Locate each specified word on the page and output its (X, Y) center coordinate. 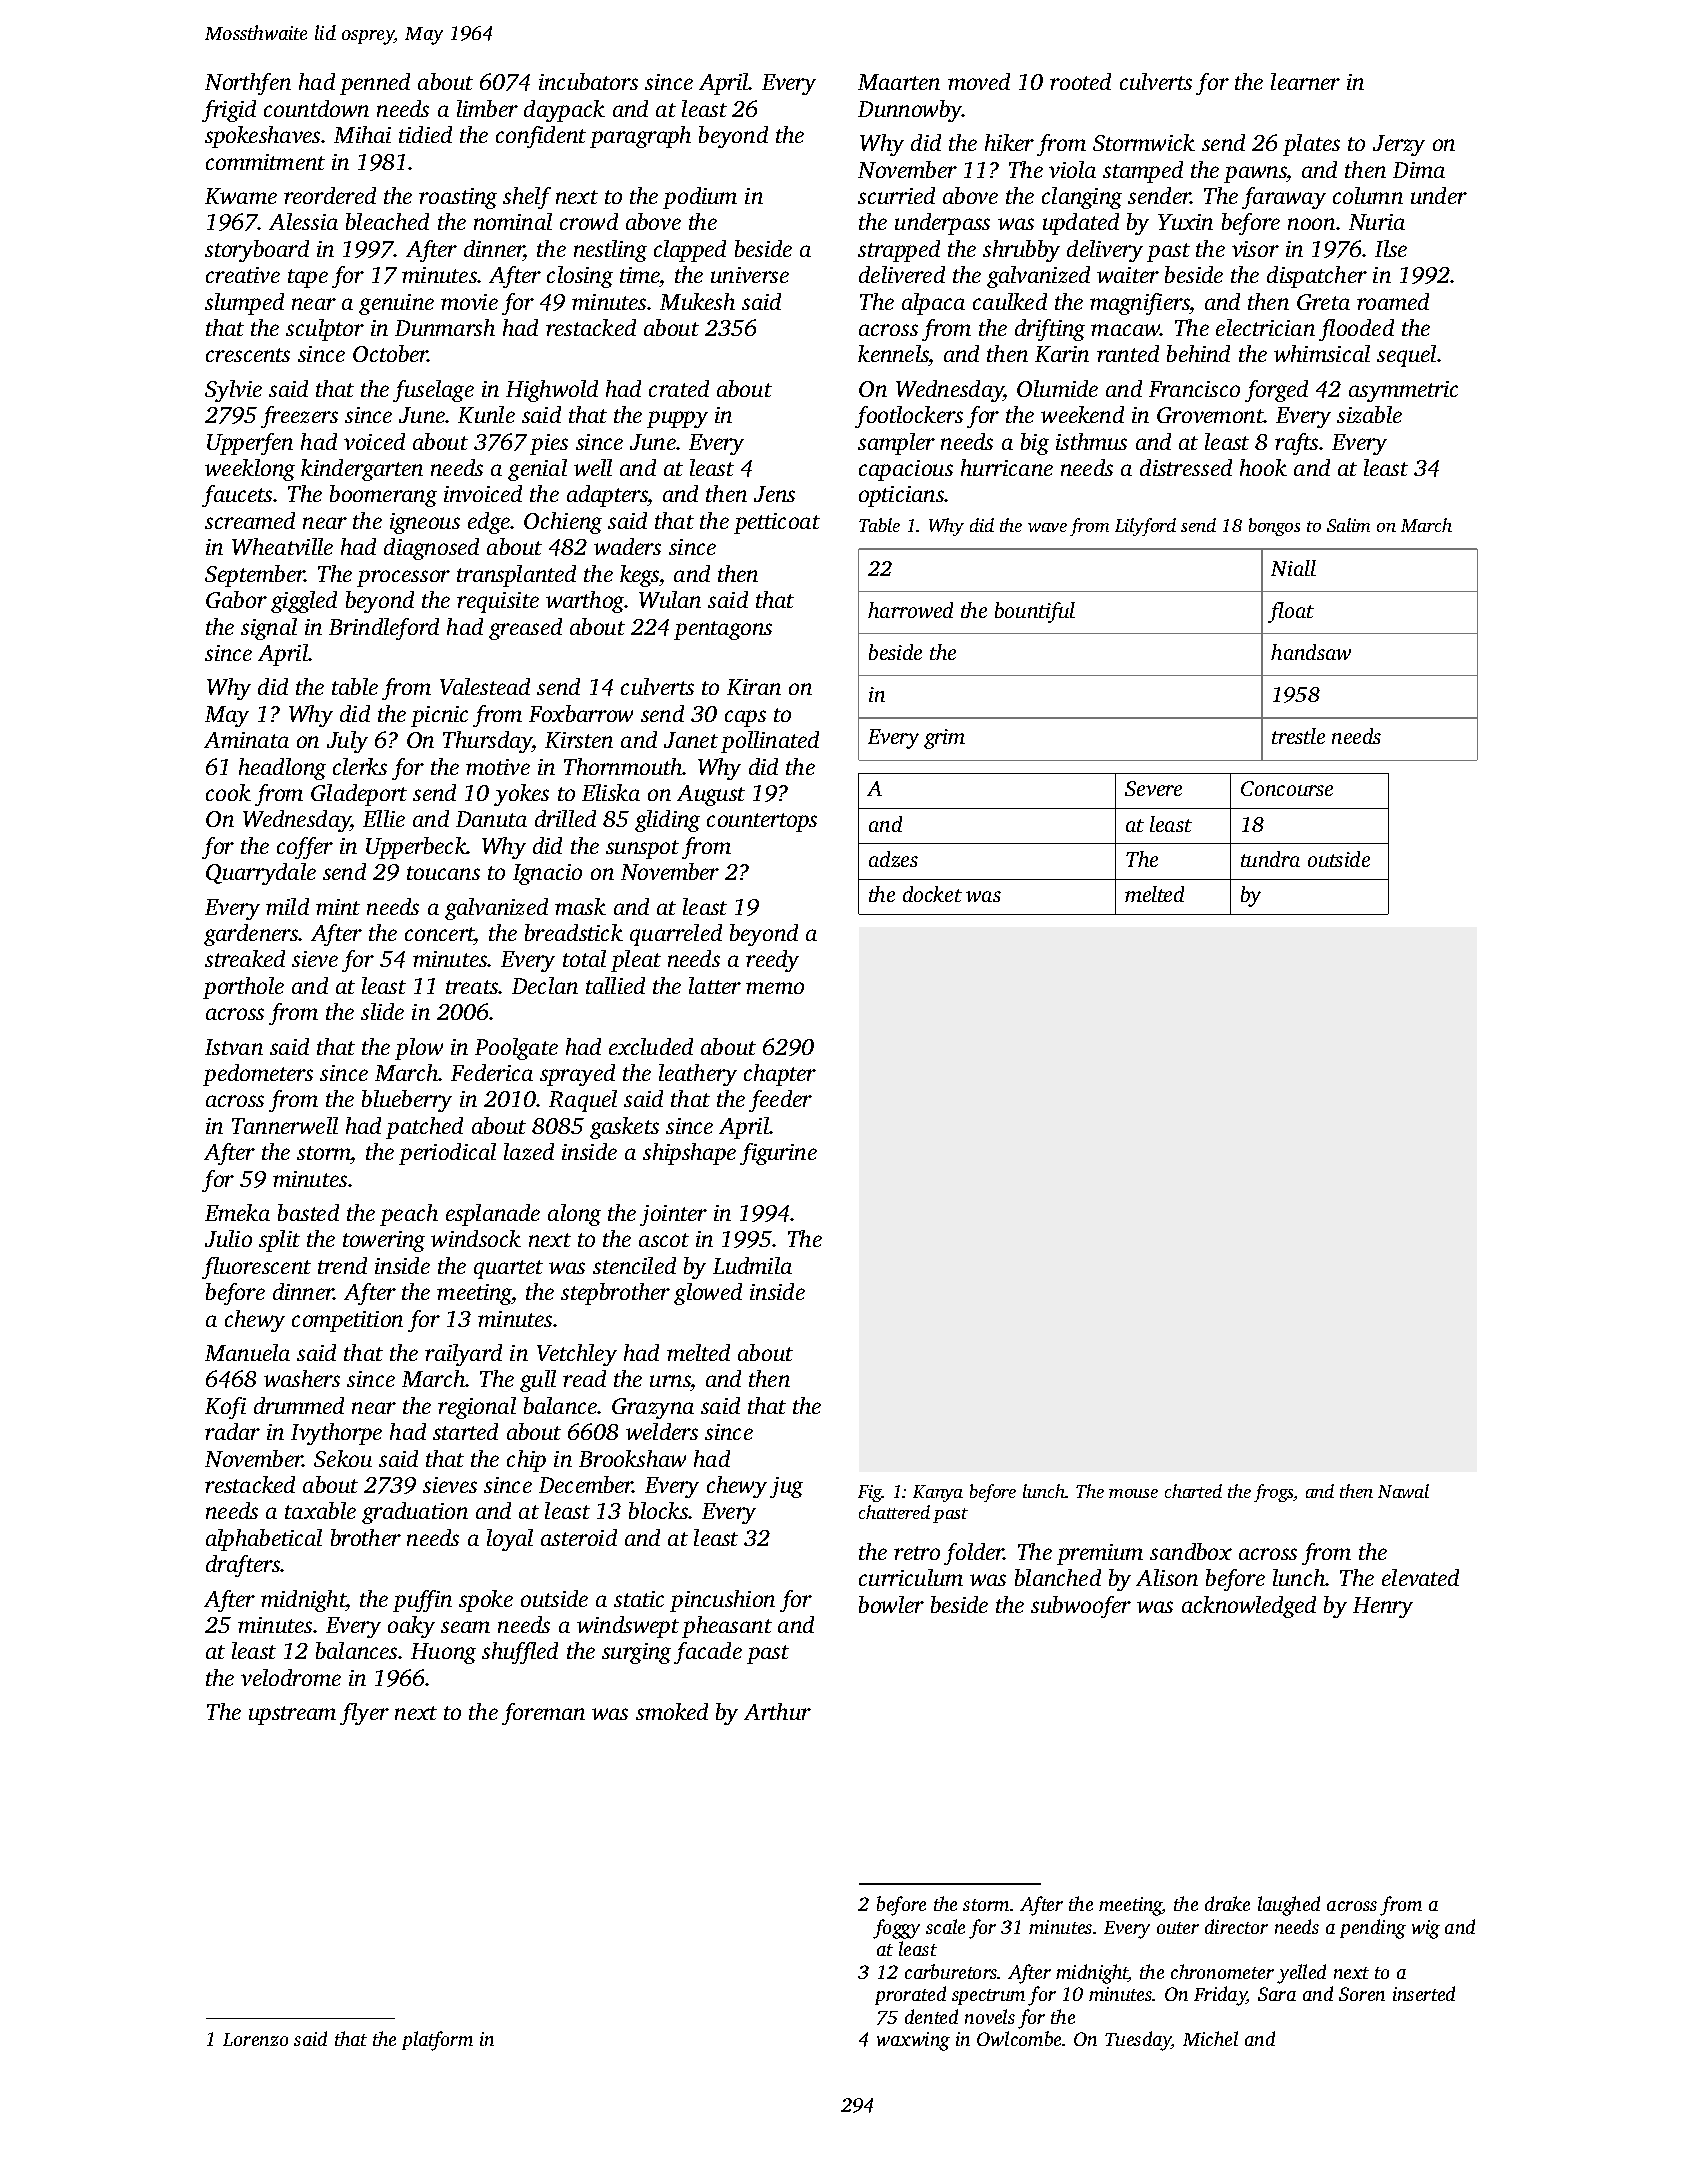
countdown (316, 108)
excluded (651, 1046)
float (1291, 612)
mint (338, 907)
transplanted (516, 576)
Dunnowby (910, 111)
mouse (1133, 1493)
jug (786, 1487)
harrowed (910, 610)
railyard (463, 1355)
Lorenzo (255, 2039)
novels (990, 2016)
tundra (1270, 859)
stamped (1143, 172)
